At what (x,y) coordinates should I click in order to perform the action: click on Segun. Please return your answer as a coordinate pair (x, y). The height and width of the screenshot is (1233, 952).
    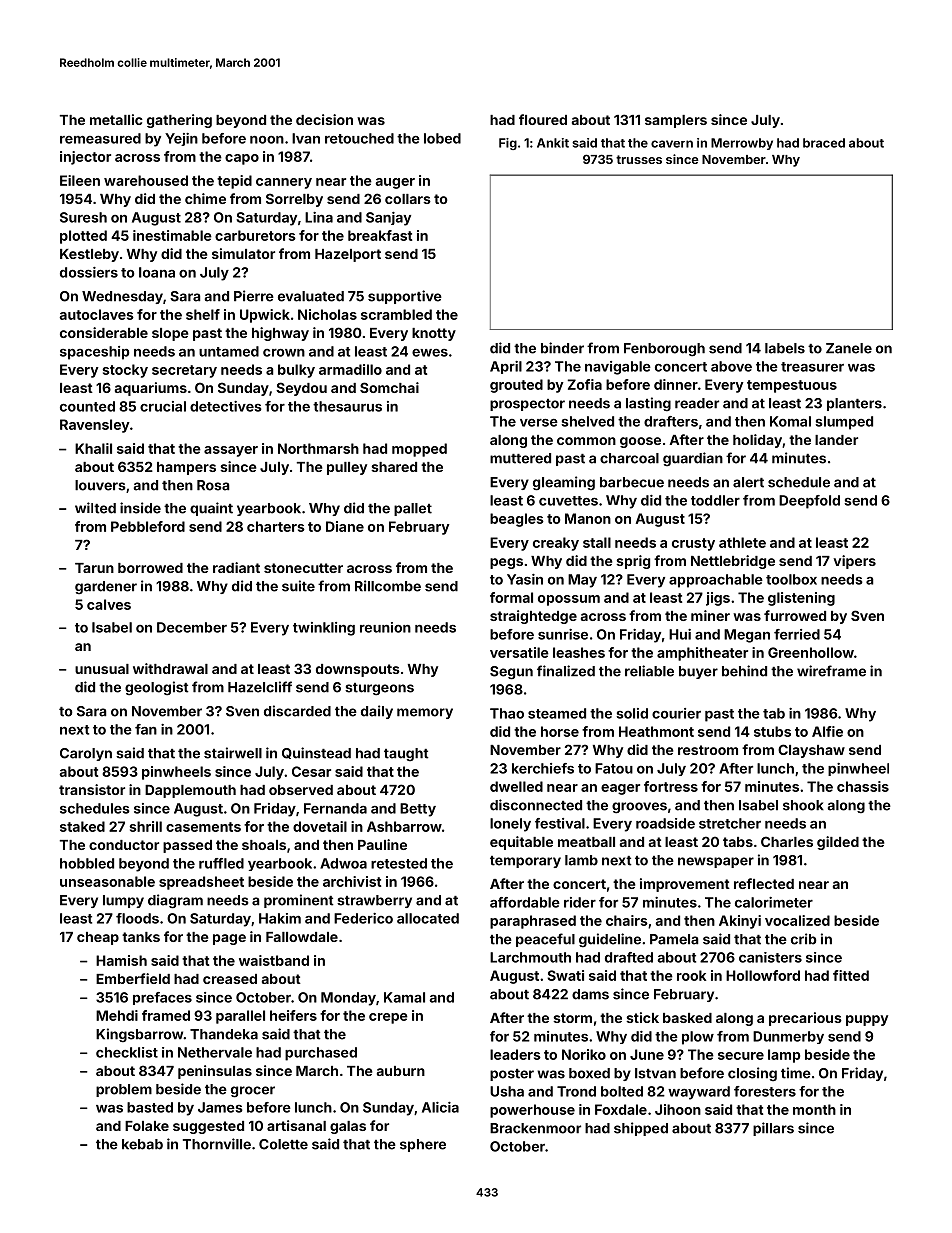
    Looking at the image, I should click on (511, 673).
